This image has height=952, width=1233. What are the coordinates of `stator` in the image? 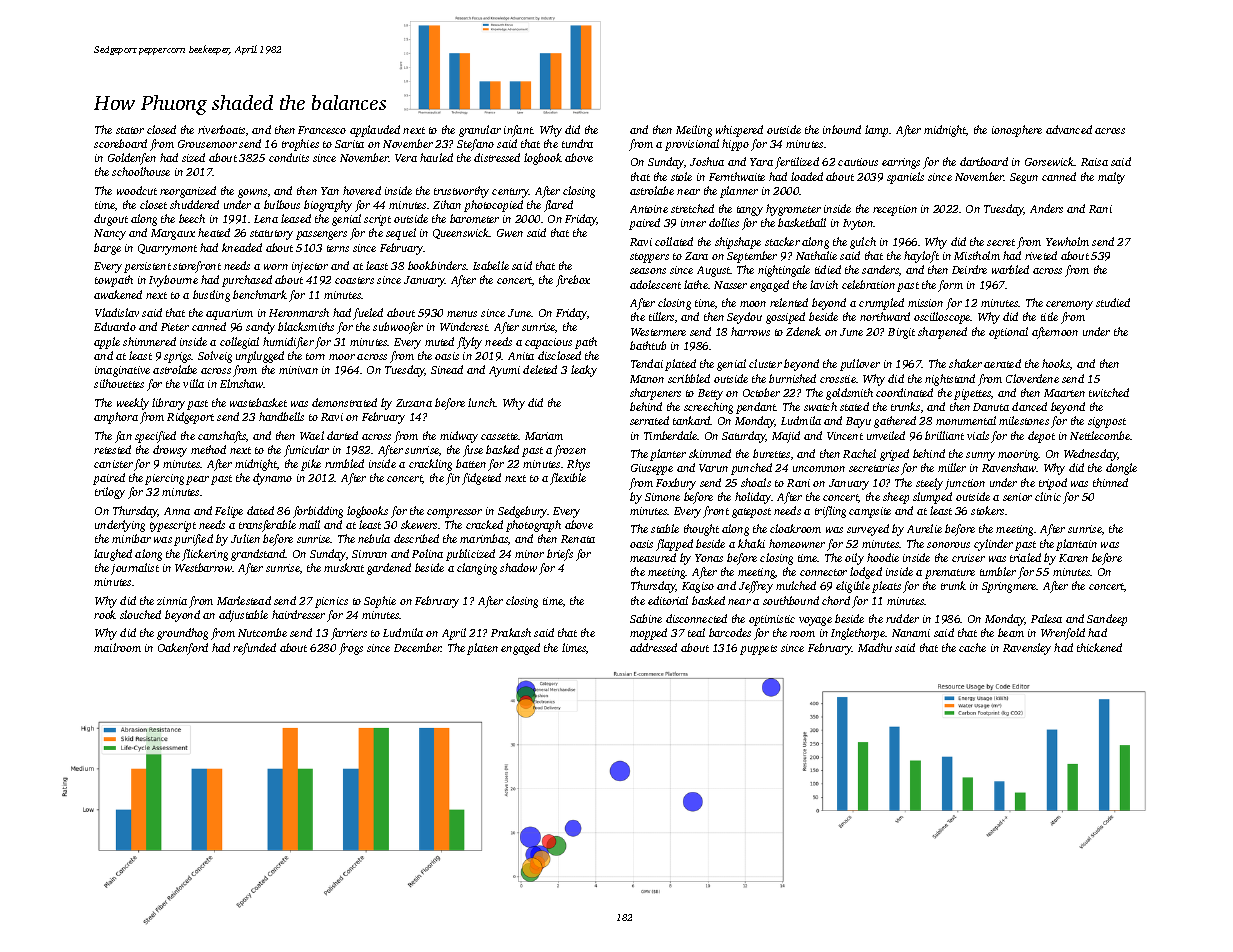 It's located at (130, 130).
